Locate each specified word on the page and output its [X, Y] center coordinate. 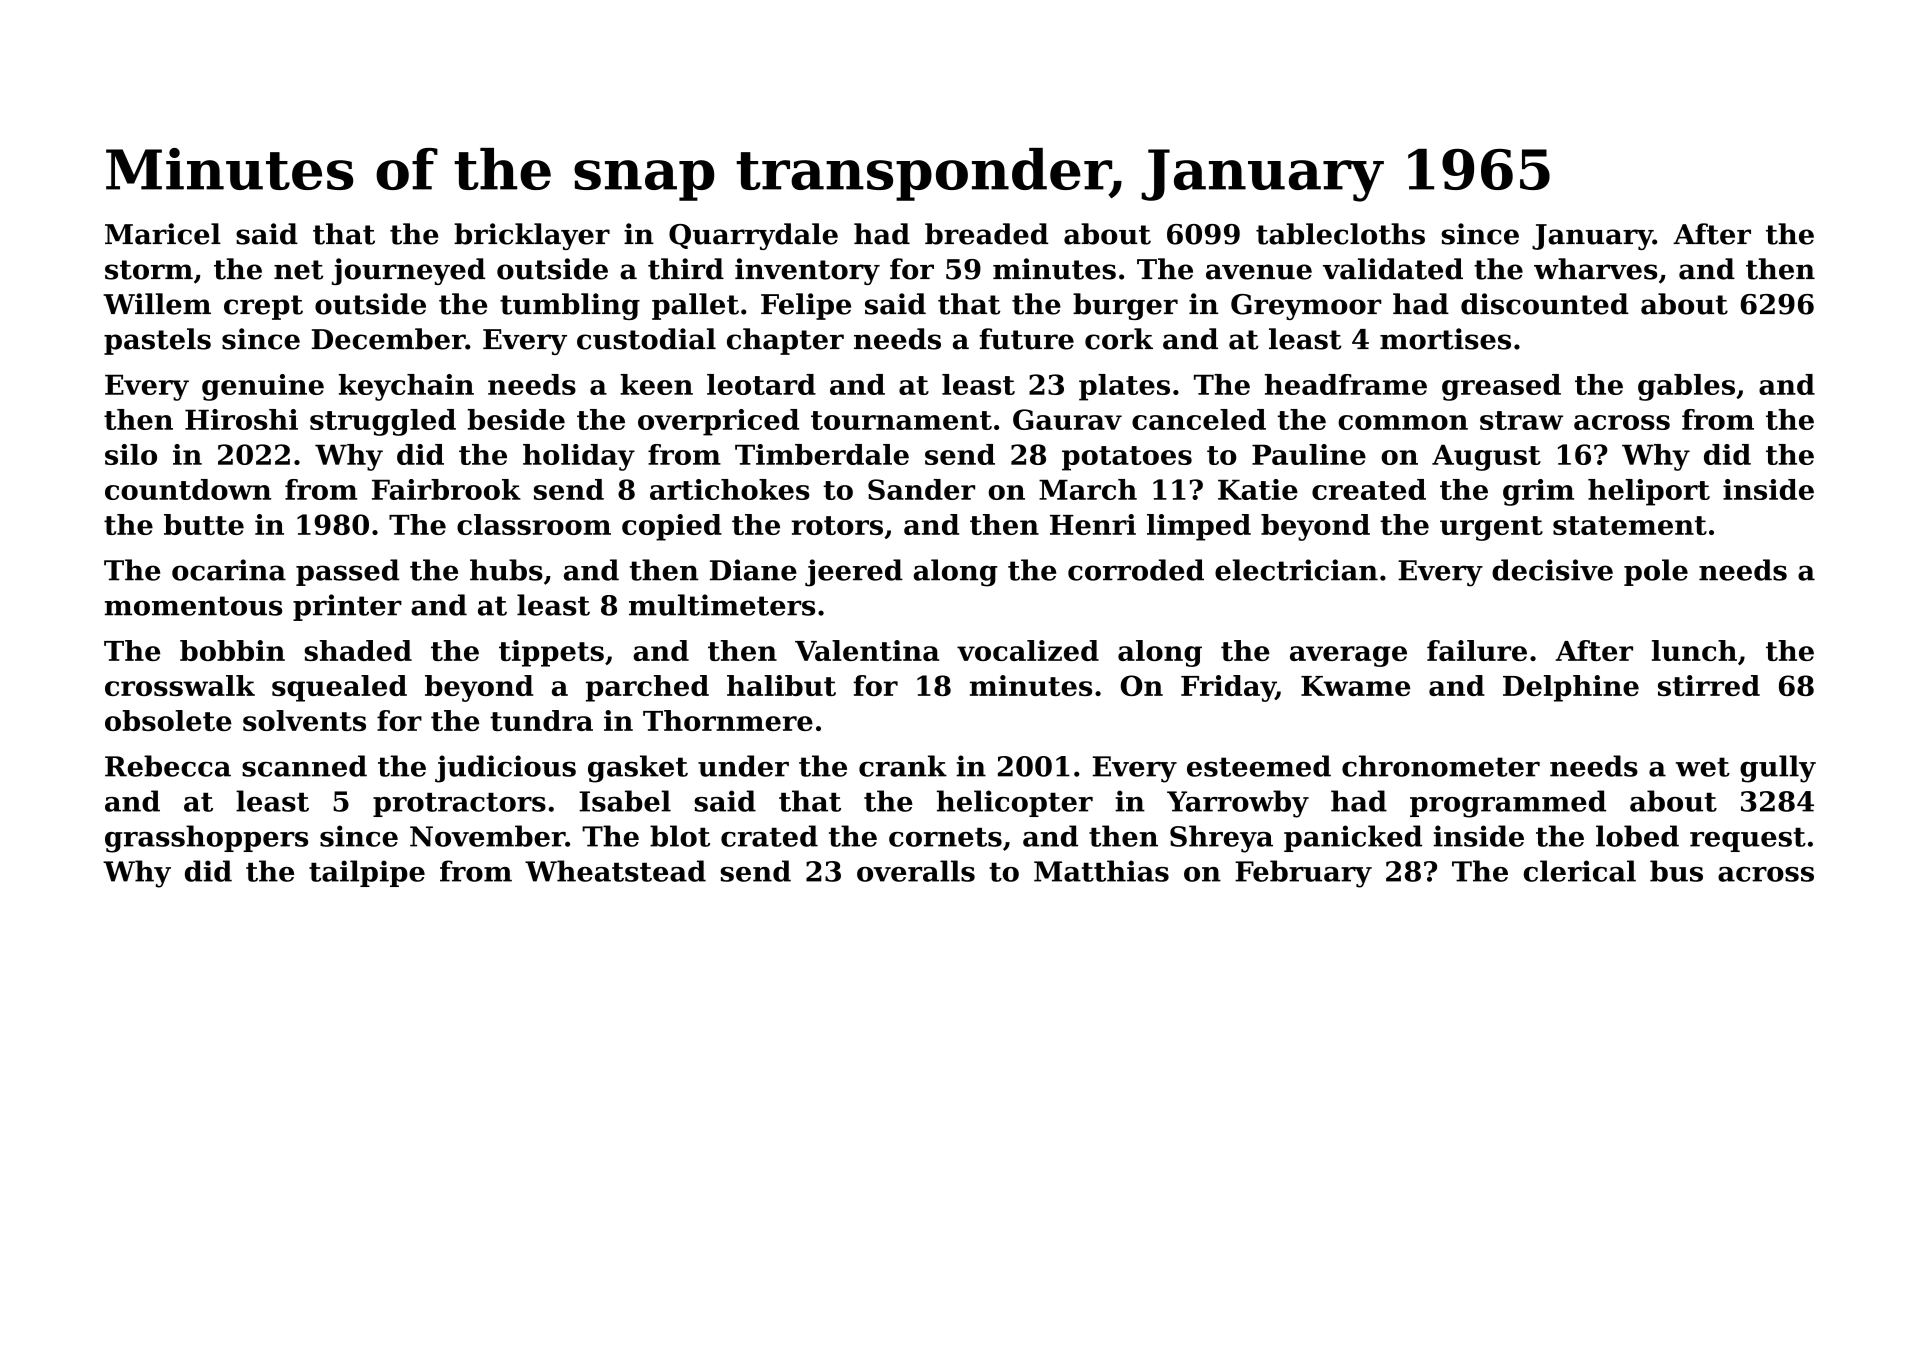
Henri [1093, 524]
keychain [406, 387]
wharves [1596, 269]
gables [1686, 387]
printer [347, 607]
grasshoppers [206, 839]
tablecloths [1340, 234]
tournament [901, 420]
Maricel [163, 234]
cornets [945, 837]
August [1486, 457]
